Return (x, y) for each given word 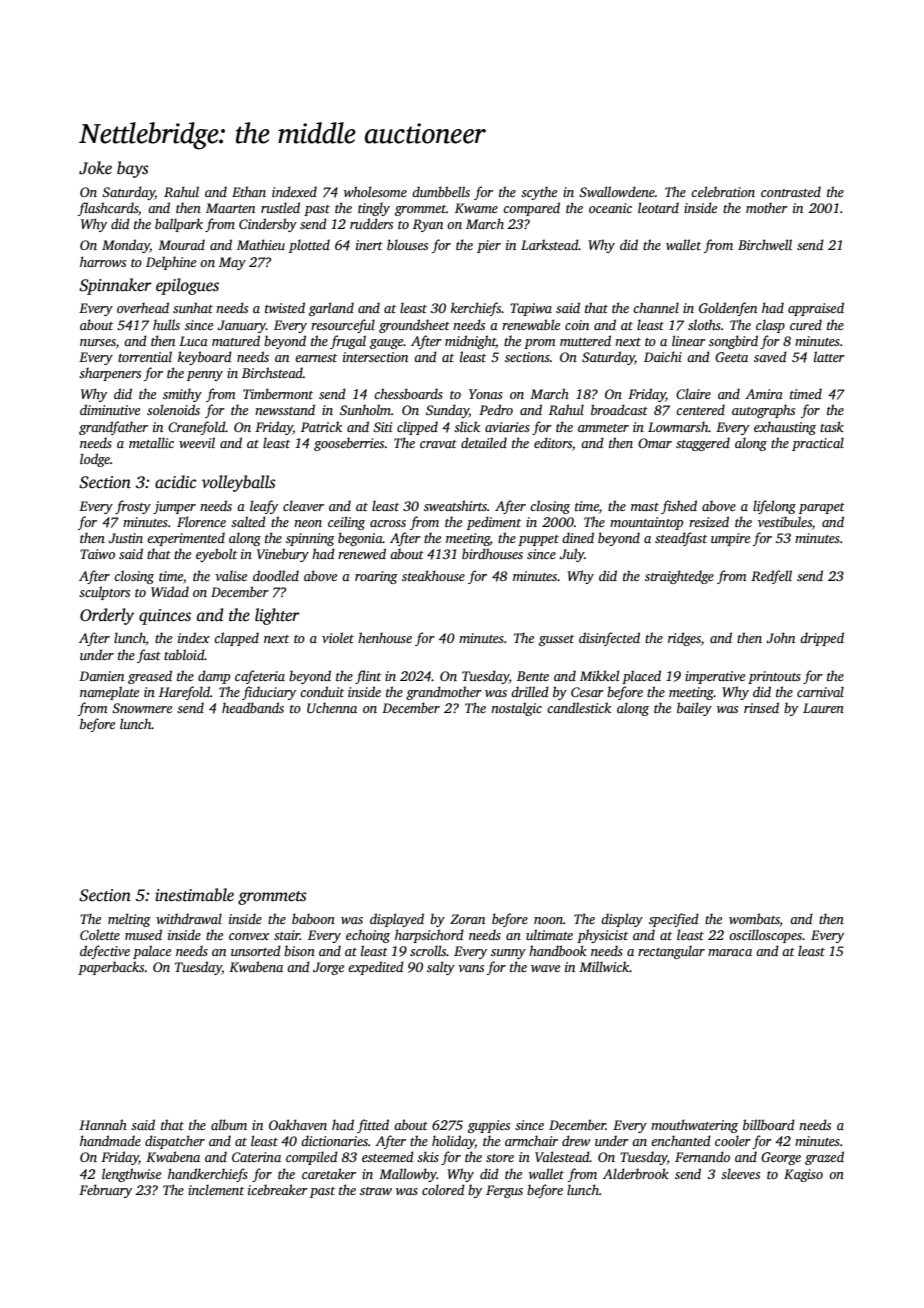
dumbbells (441, 191)
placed (641, 677)
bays (133, 169)
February (105, 1191)
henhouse (385, 637)
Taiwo (97, 554)
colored (443, 1189)
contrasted (791, 191)
